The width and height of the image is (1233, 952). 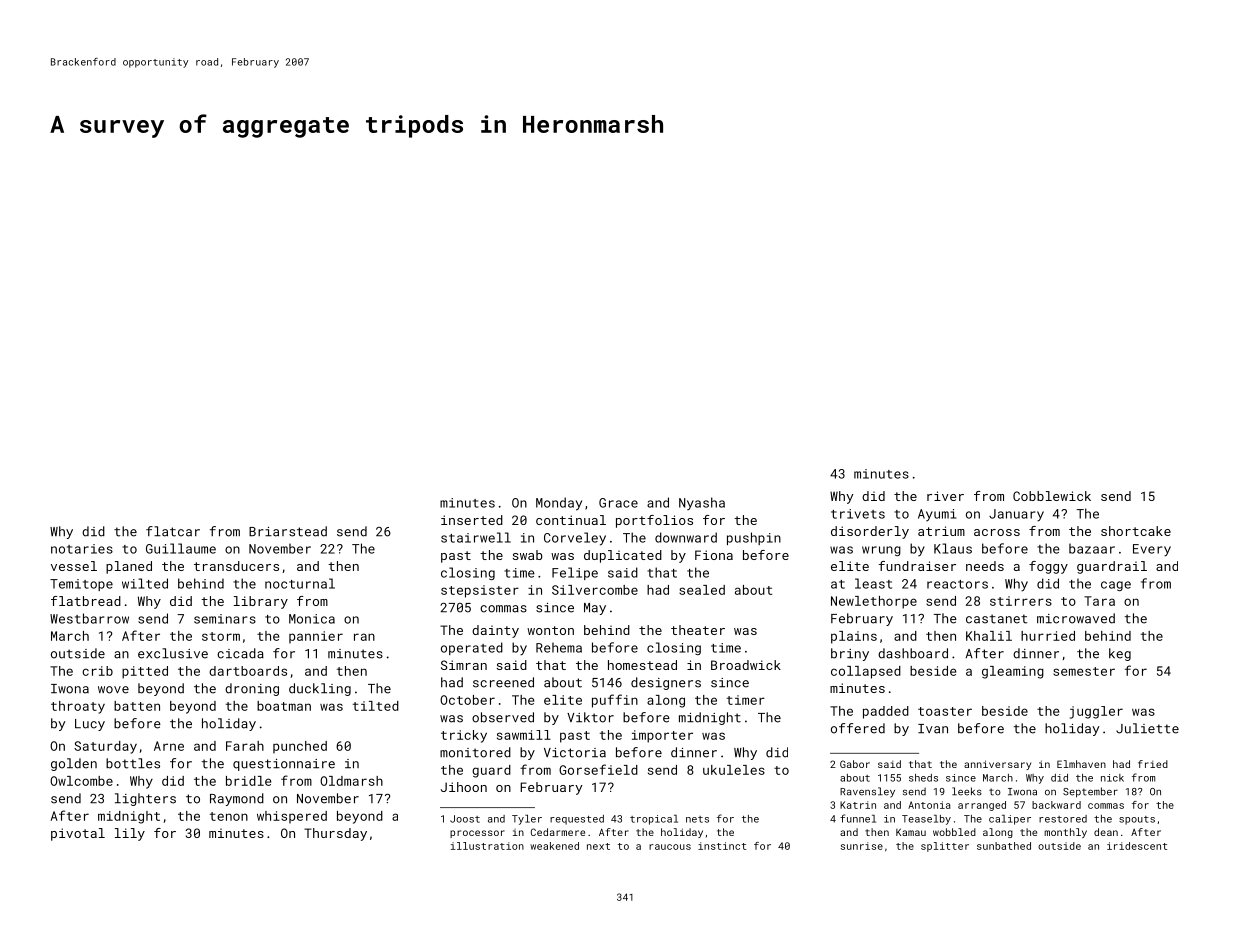 What do you see at coordinates (173, 531) in the image?
I see `flatcar` at bounding box center [173, 531].
